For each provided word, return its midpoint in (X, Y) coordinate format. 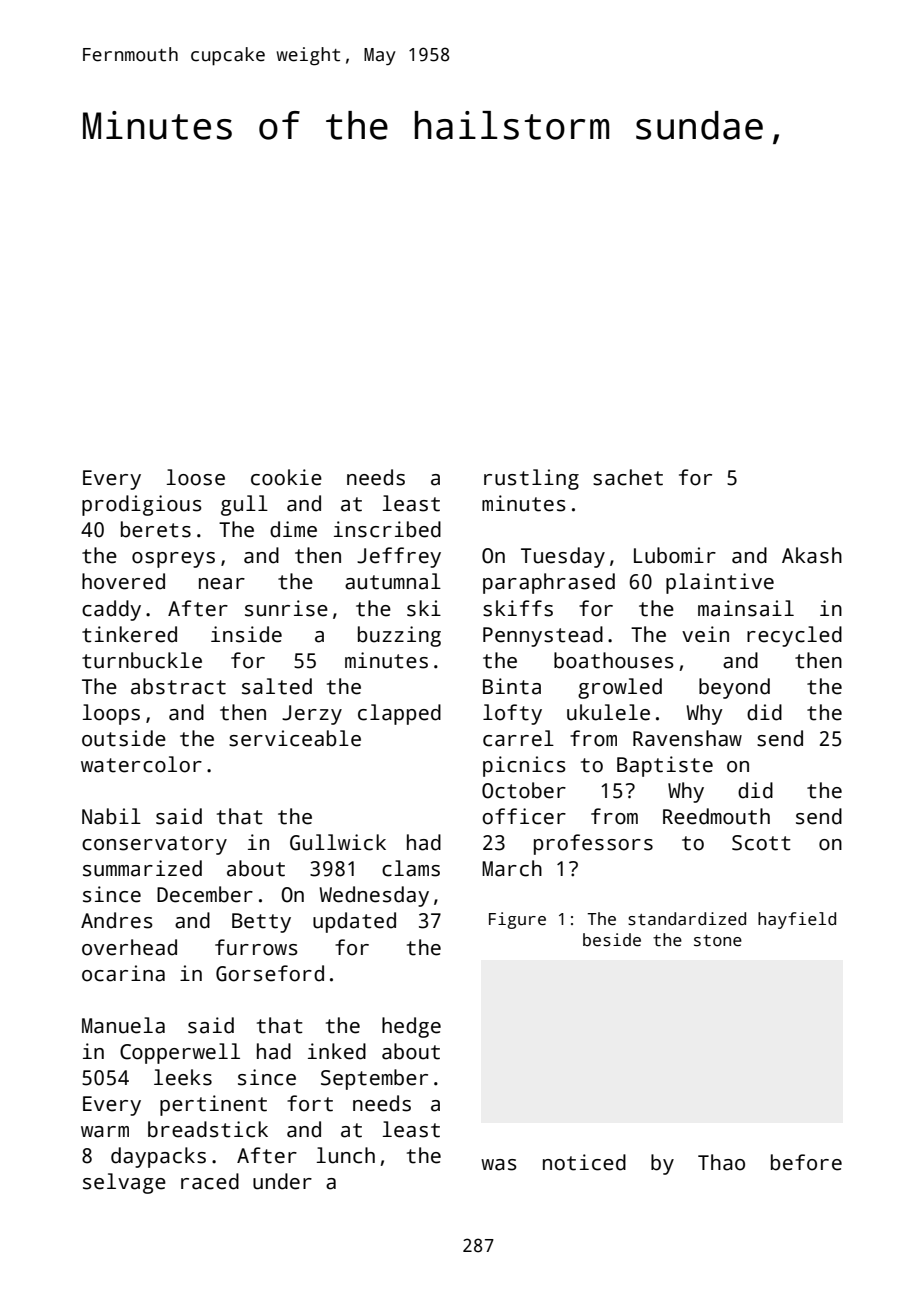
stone (718, 941)
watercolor (141, 764)
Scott (761, 843)
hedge (411, 1027)
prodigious (142, 505)
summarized (142, 868)
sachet (628, 477)
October (524, 790)
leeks (183, 1077)
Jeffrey (399, 557)
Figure (517, 920)
